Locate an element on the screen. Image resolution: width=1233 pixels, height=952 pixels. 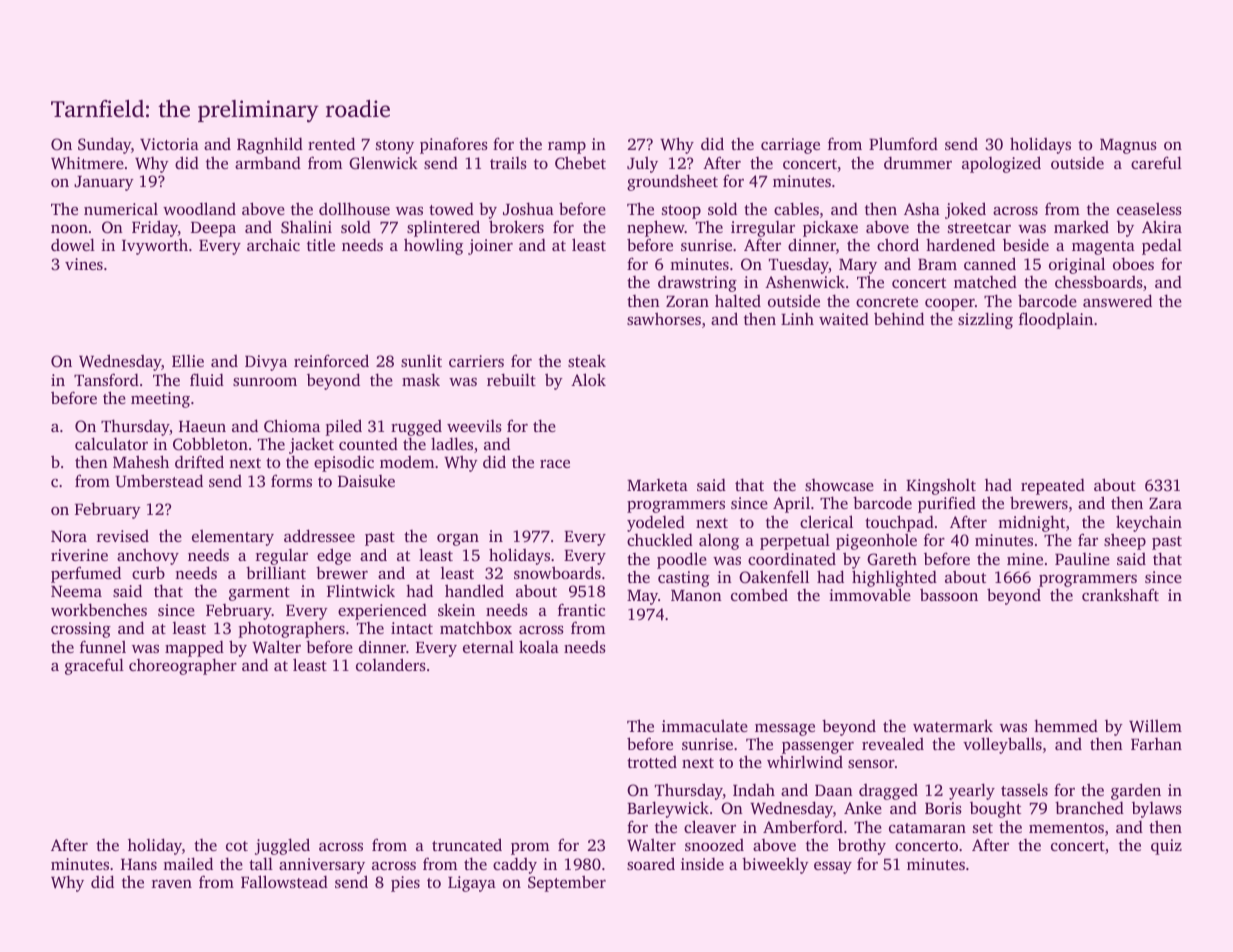
sawhorses is located at coordinates (664, 318).
